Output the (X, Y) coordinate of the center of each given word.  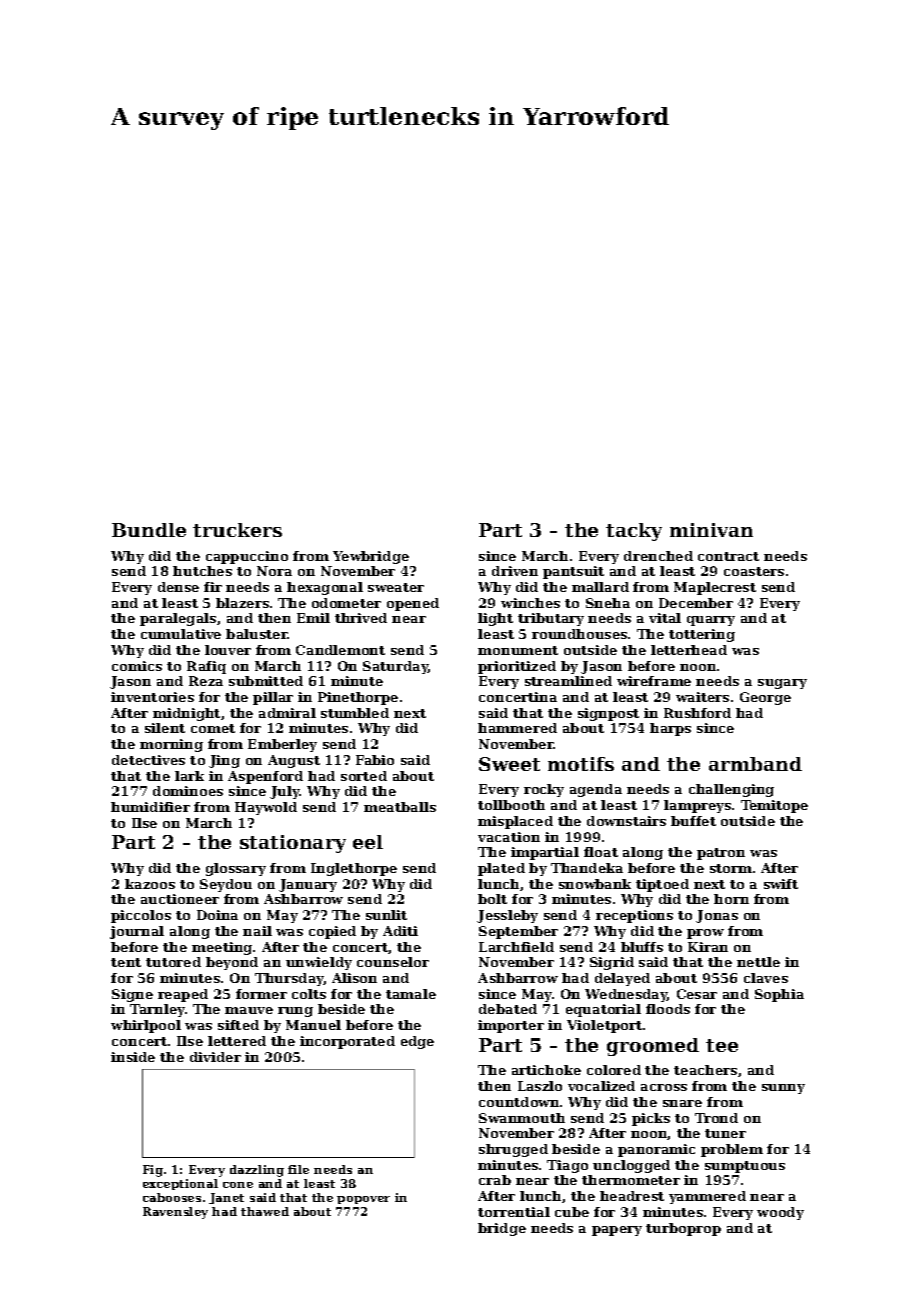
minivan (711, 530)
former (261, 994)
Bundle (149, 530)
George (765, 698)
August (294, 761)
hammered (517, 728)
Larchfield (516, 947)
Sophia (779, 995)
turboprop (683, 1229)
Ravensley (175, 1213)
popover (363, 1200)
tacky (634, 532)
